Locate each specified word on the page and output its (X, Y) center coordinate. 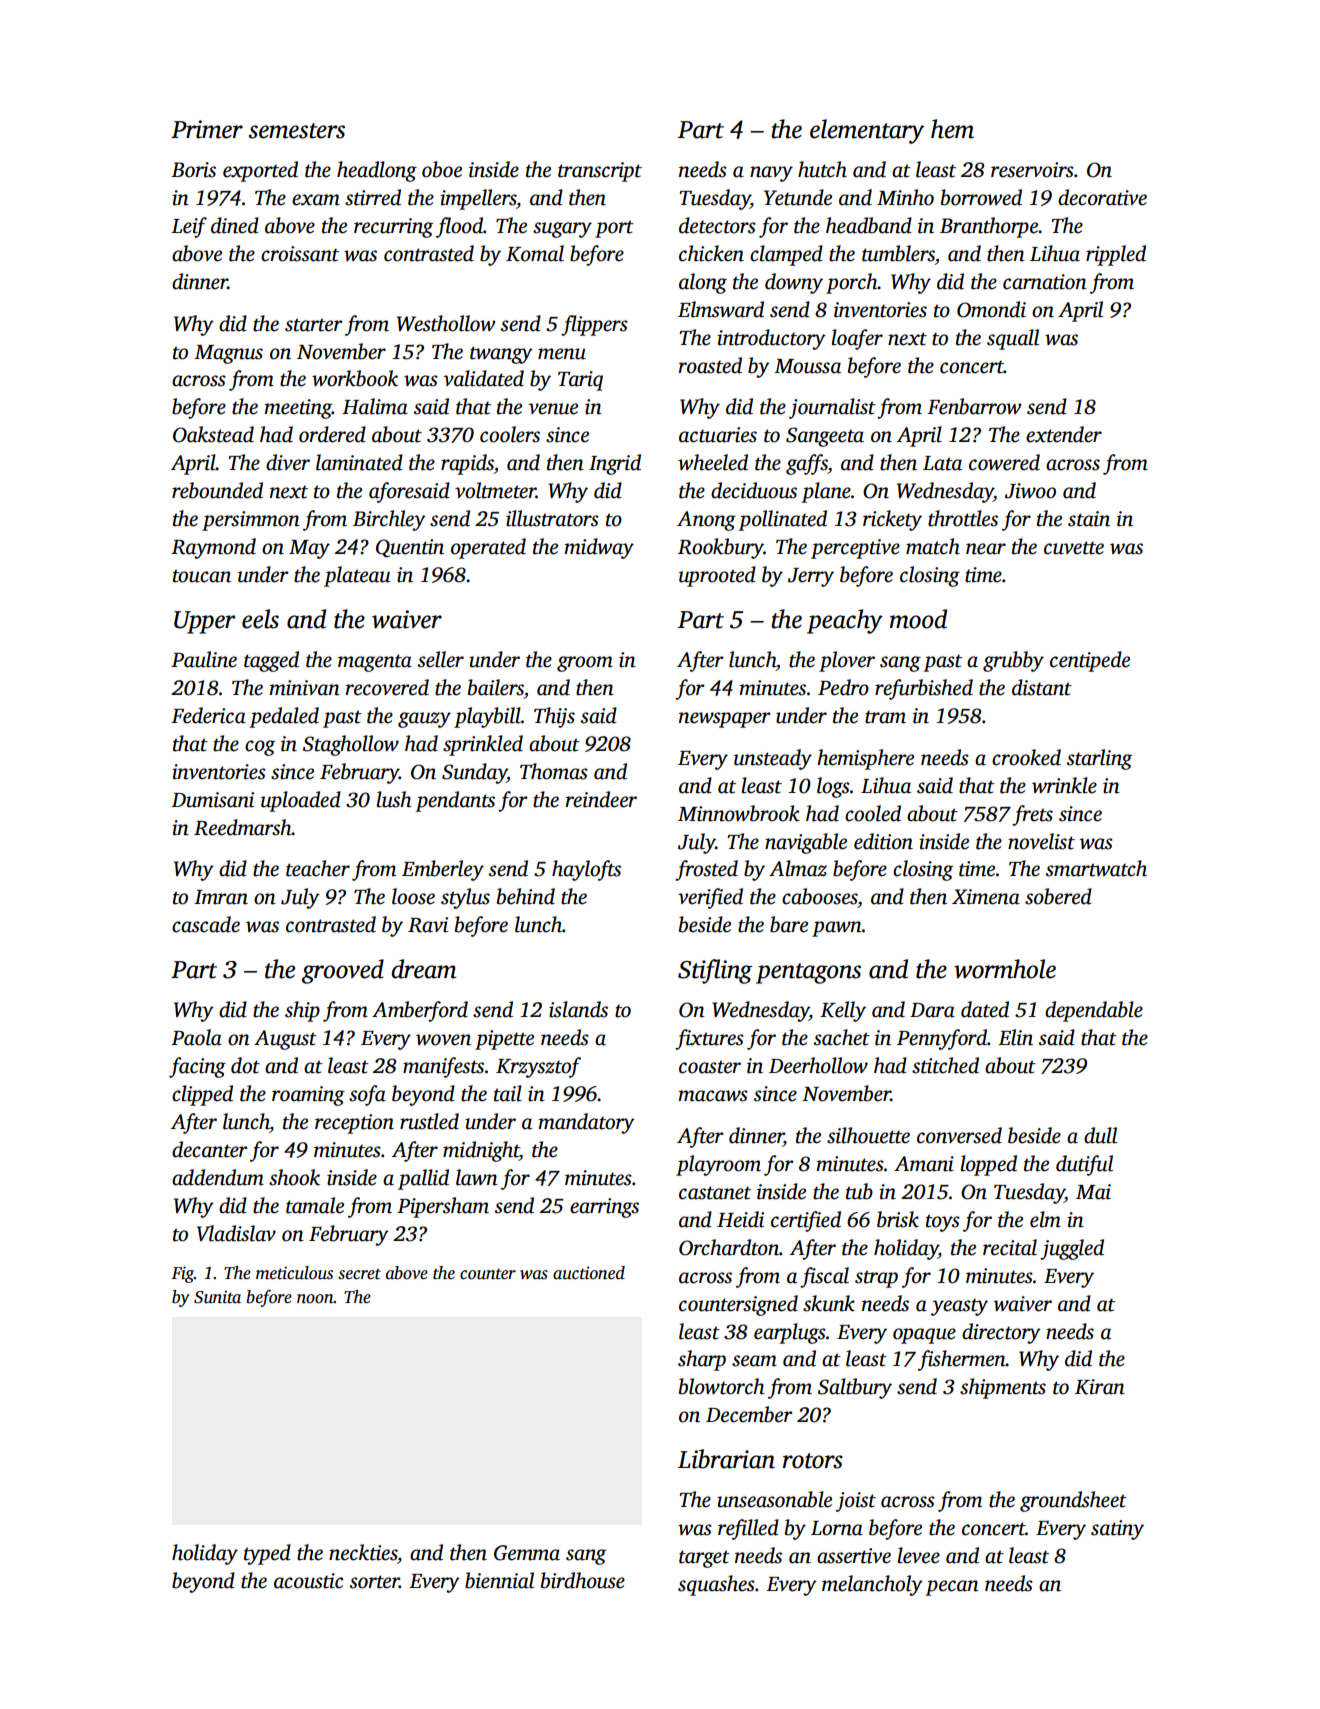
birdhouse (583, 1580)
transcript (600, 172)
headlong (377, 171)
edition (883, 841)
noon (315, 1299)
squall (1013, 339)
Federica (208, 715)
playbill (487, 717)
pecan (952, 1588)
